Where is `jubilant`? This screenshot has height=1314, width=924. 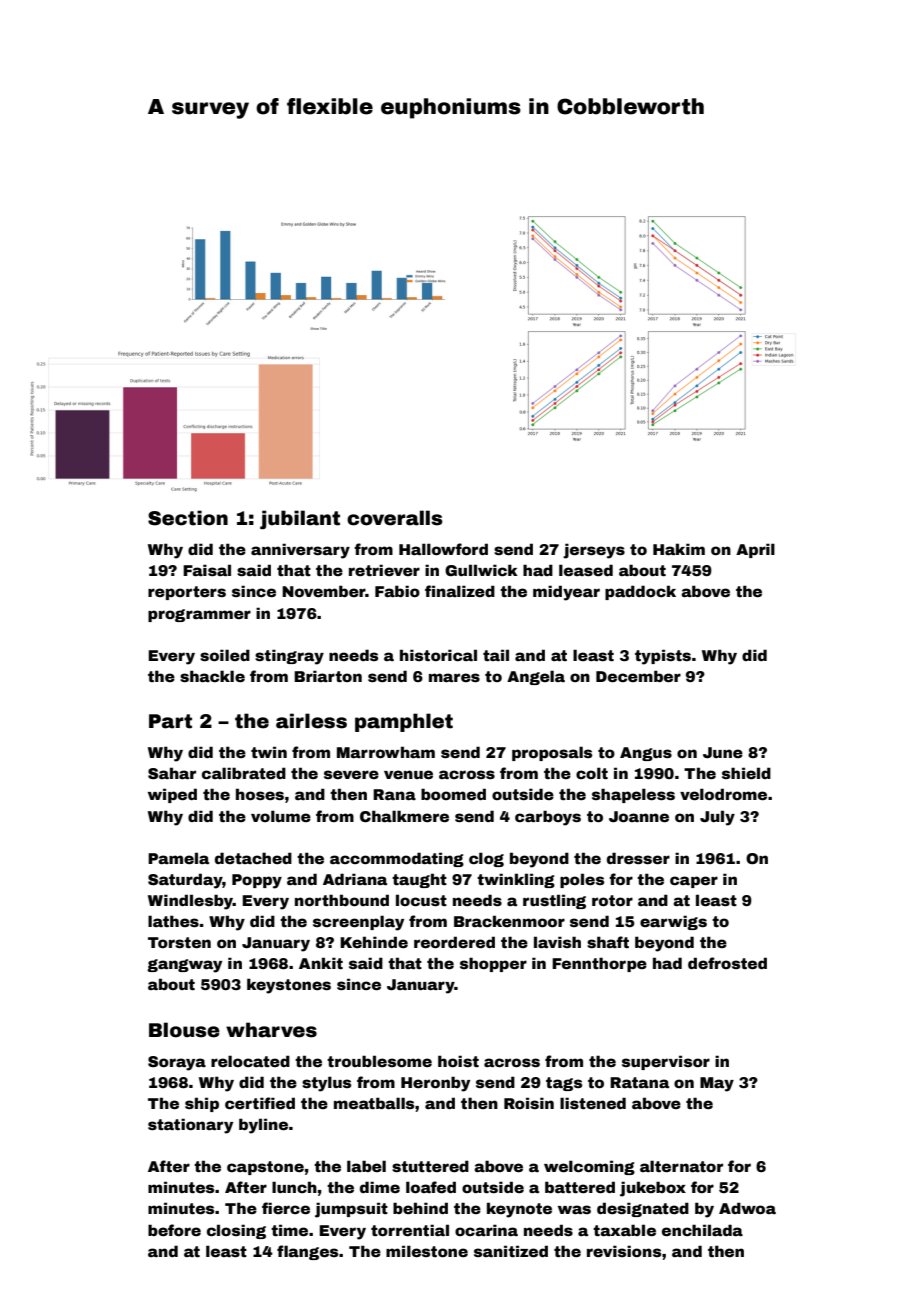 jubilant is located at coordinates (300, 520).
